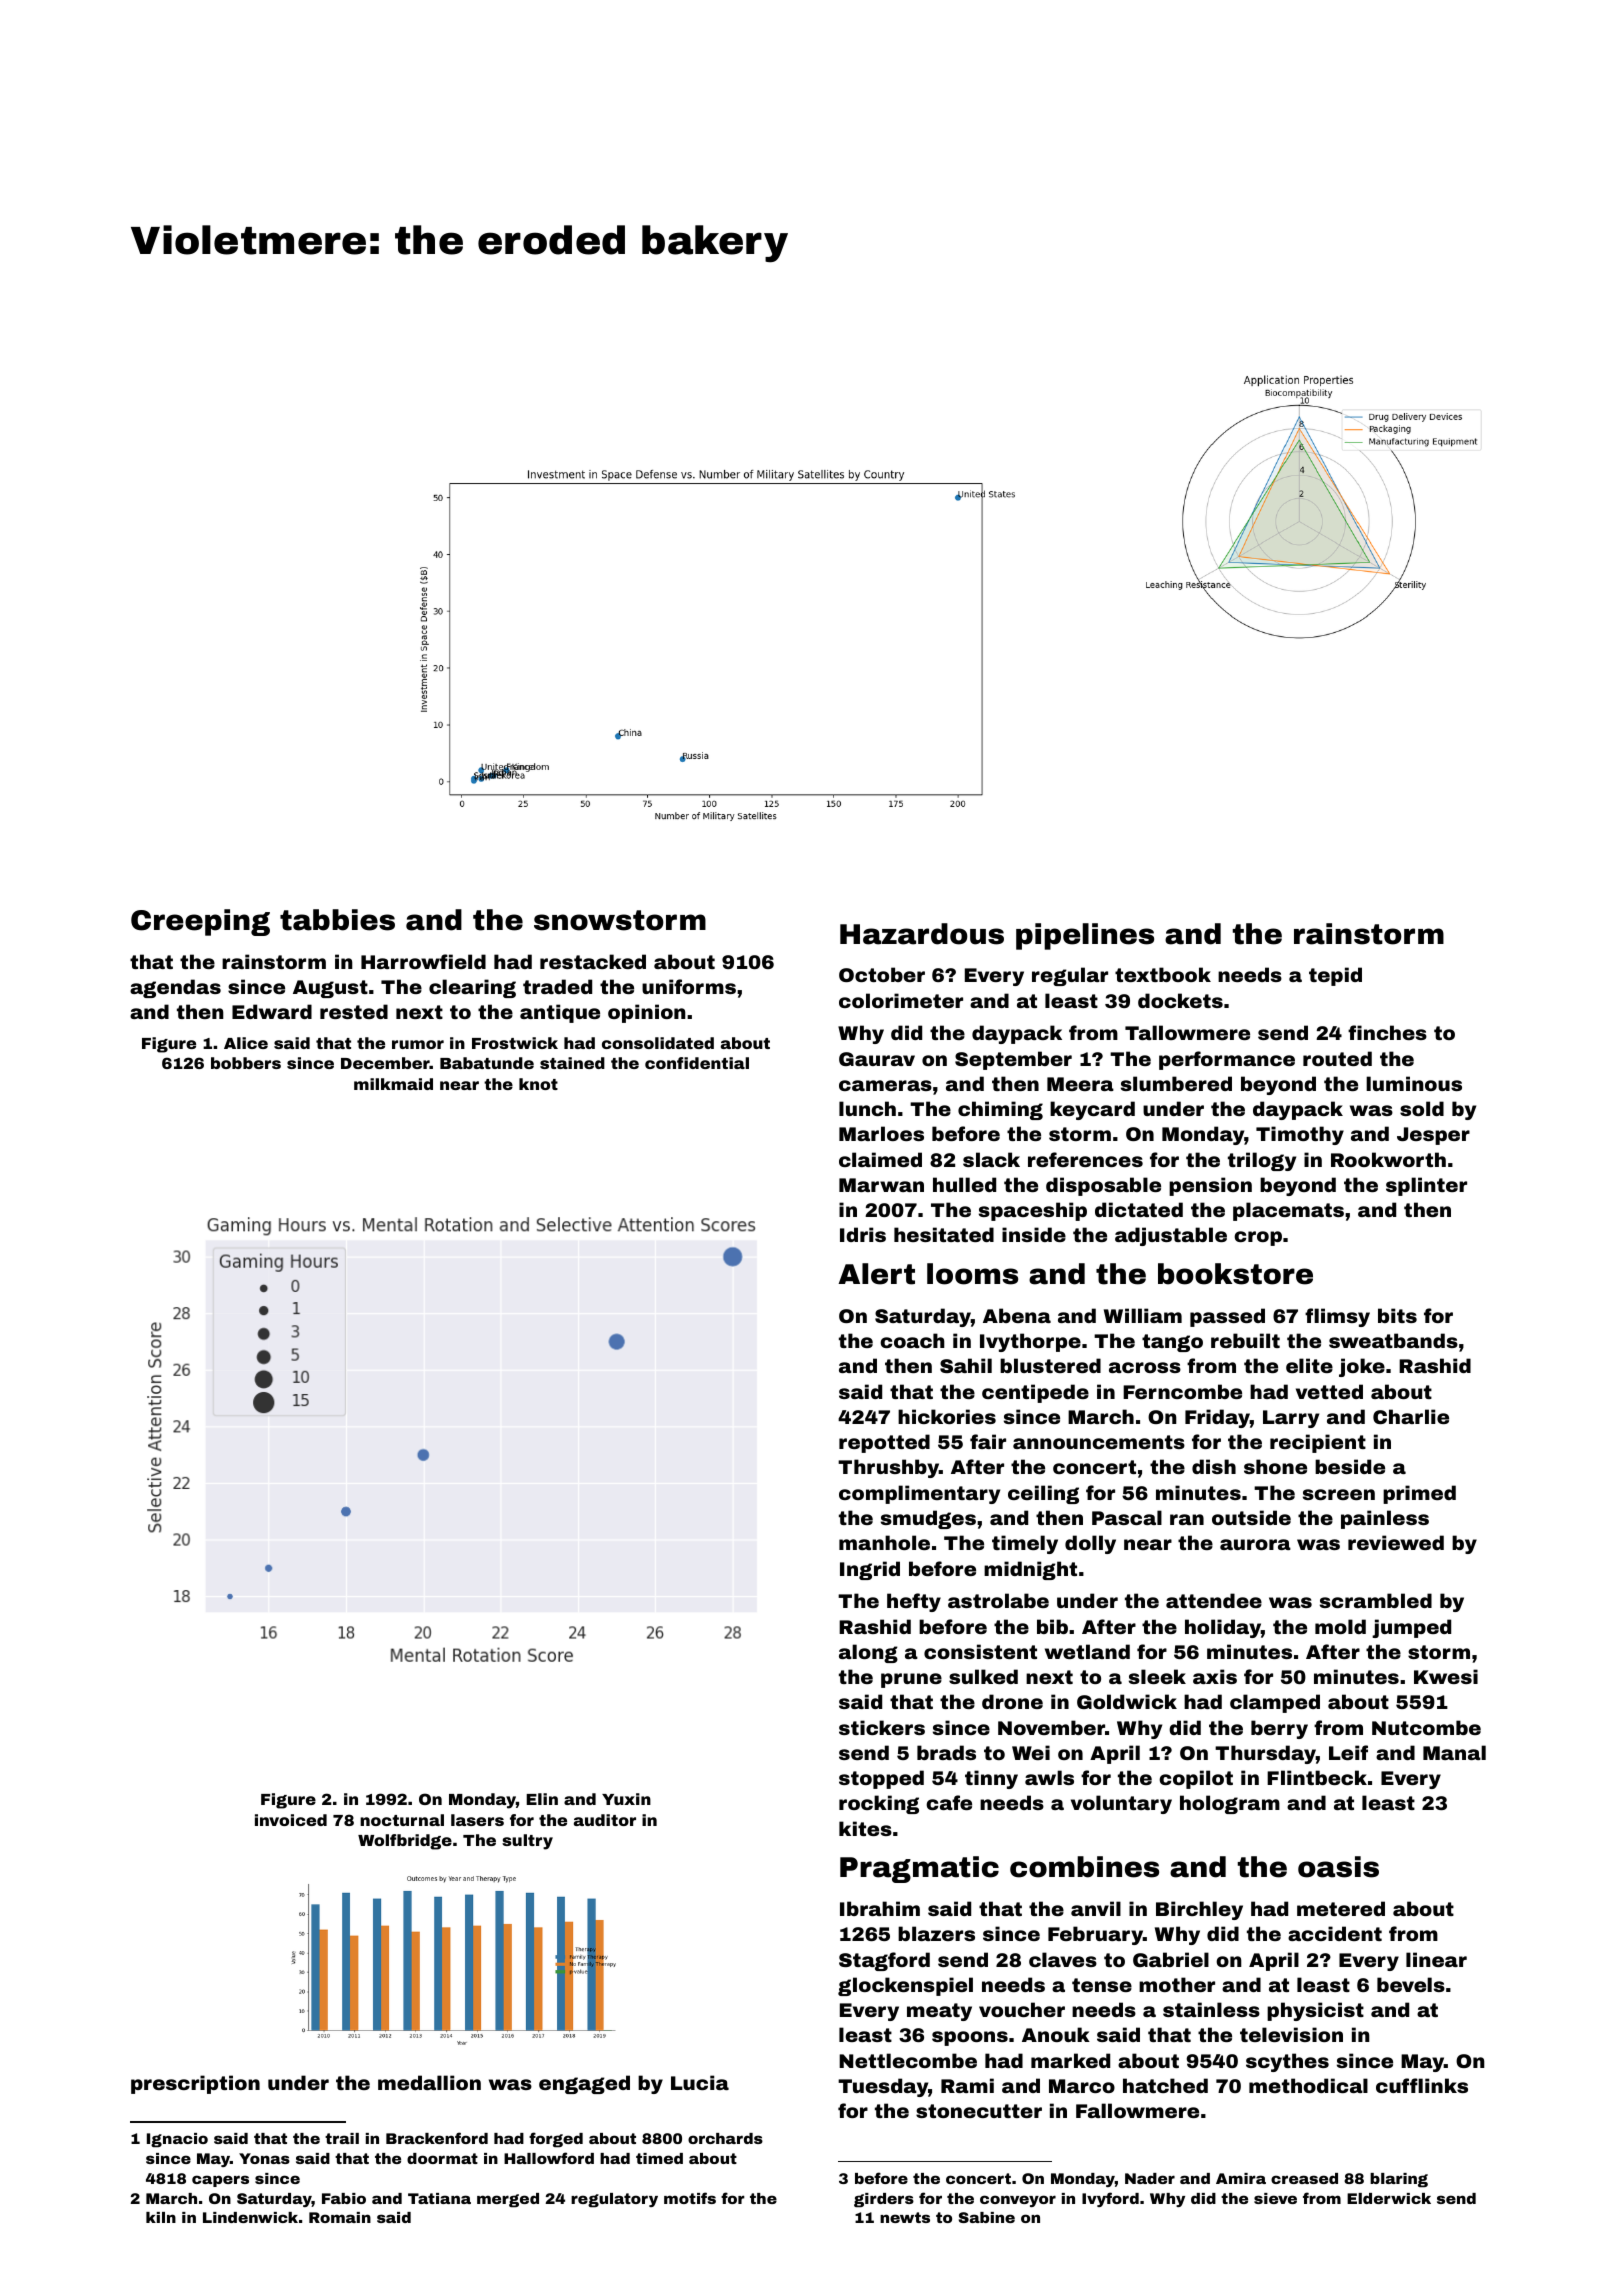  Describe the element at coordinates (690, 2198) in the screenshot. I see `motifs` at that location.
